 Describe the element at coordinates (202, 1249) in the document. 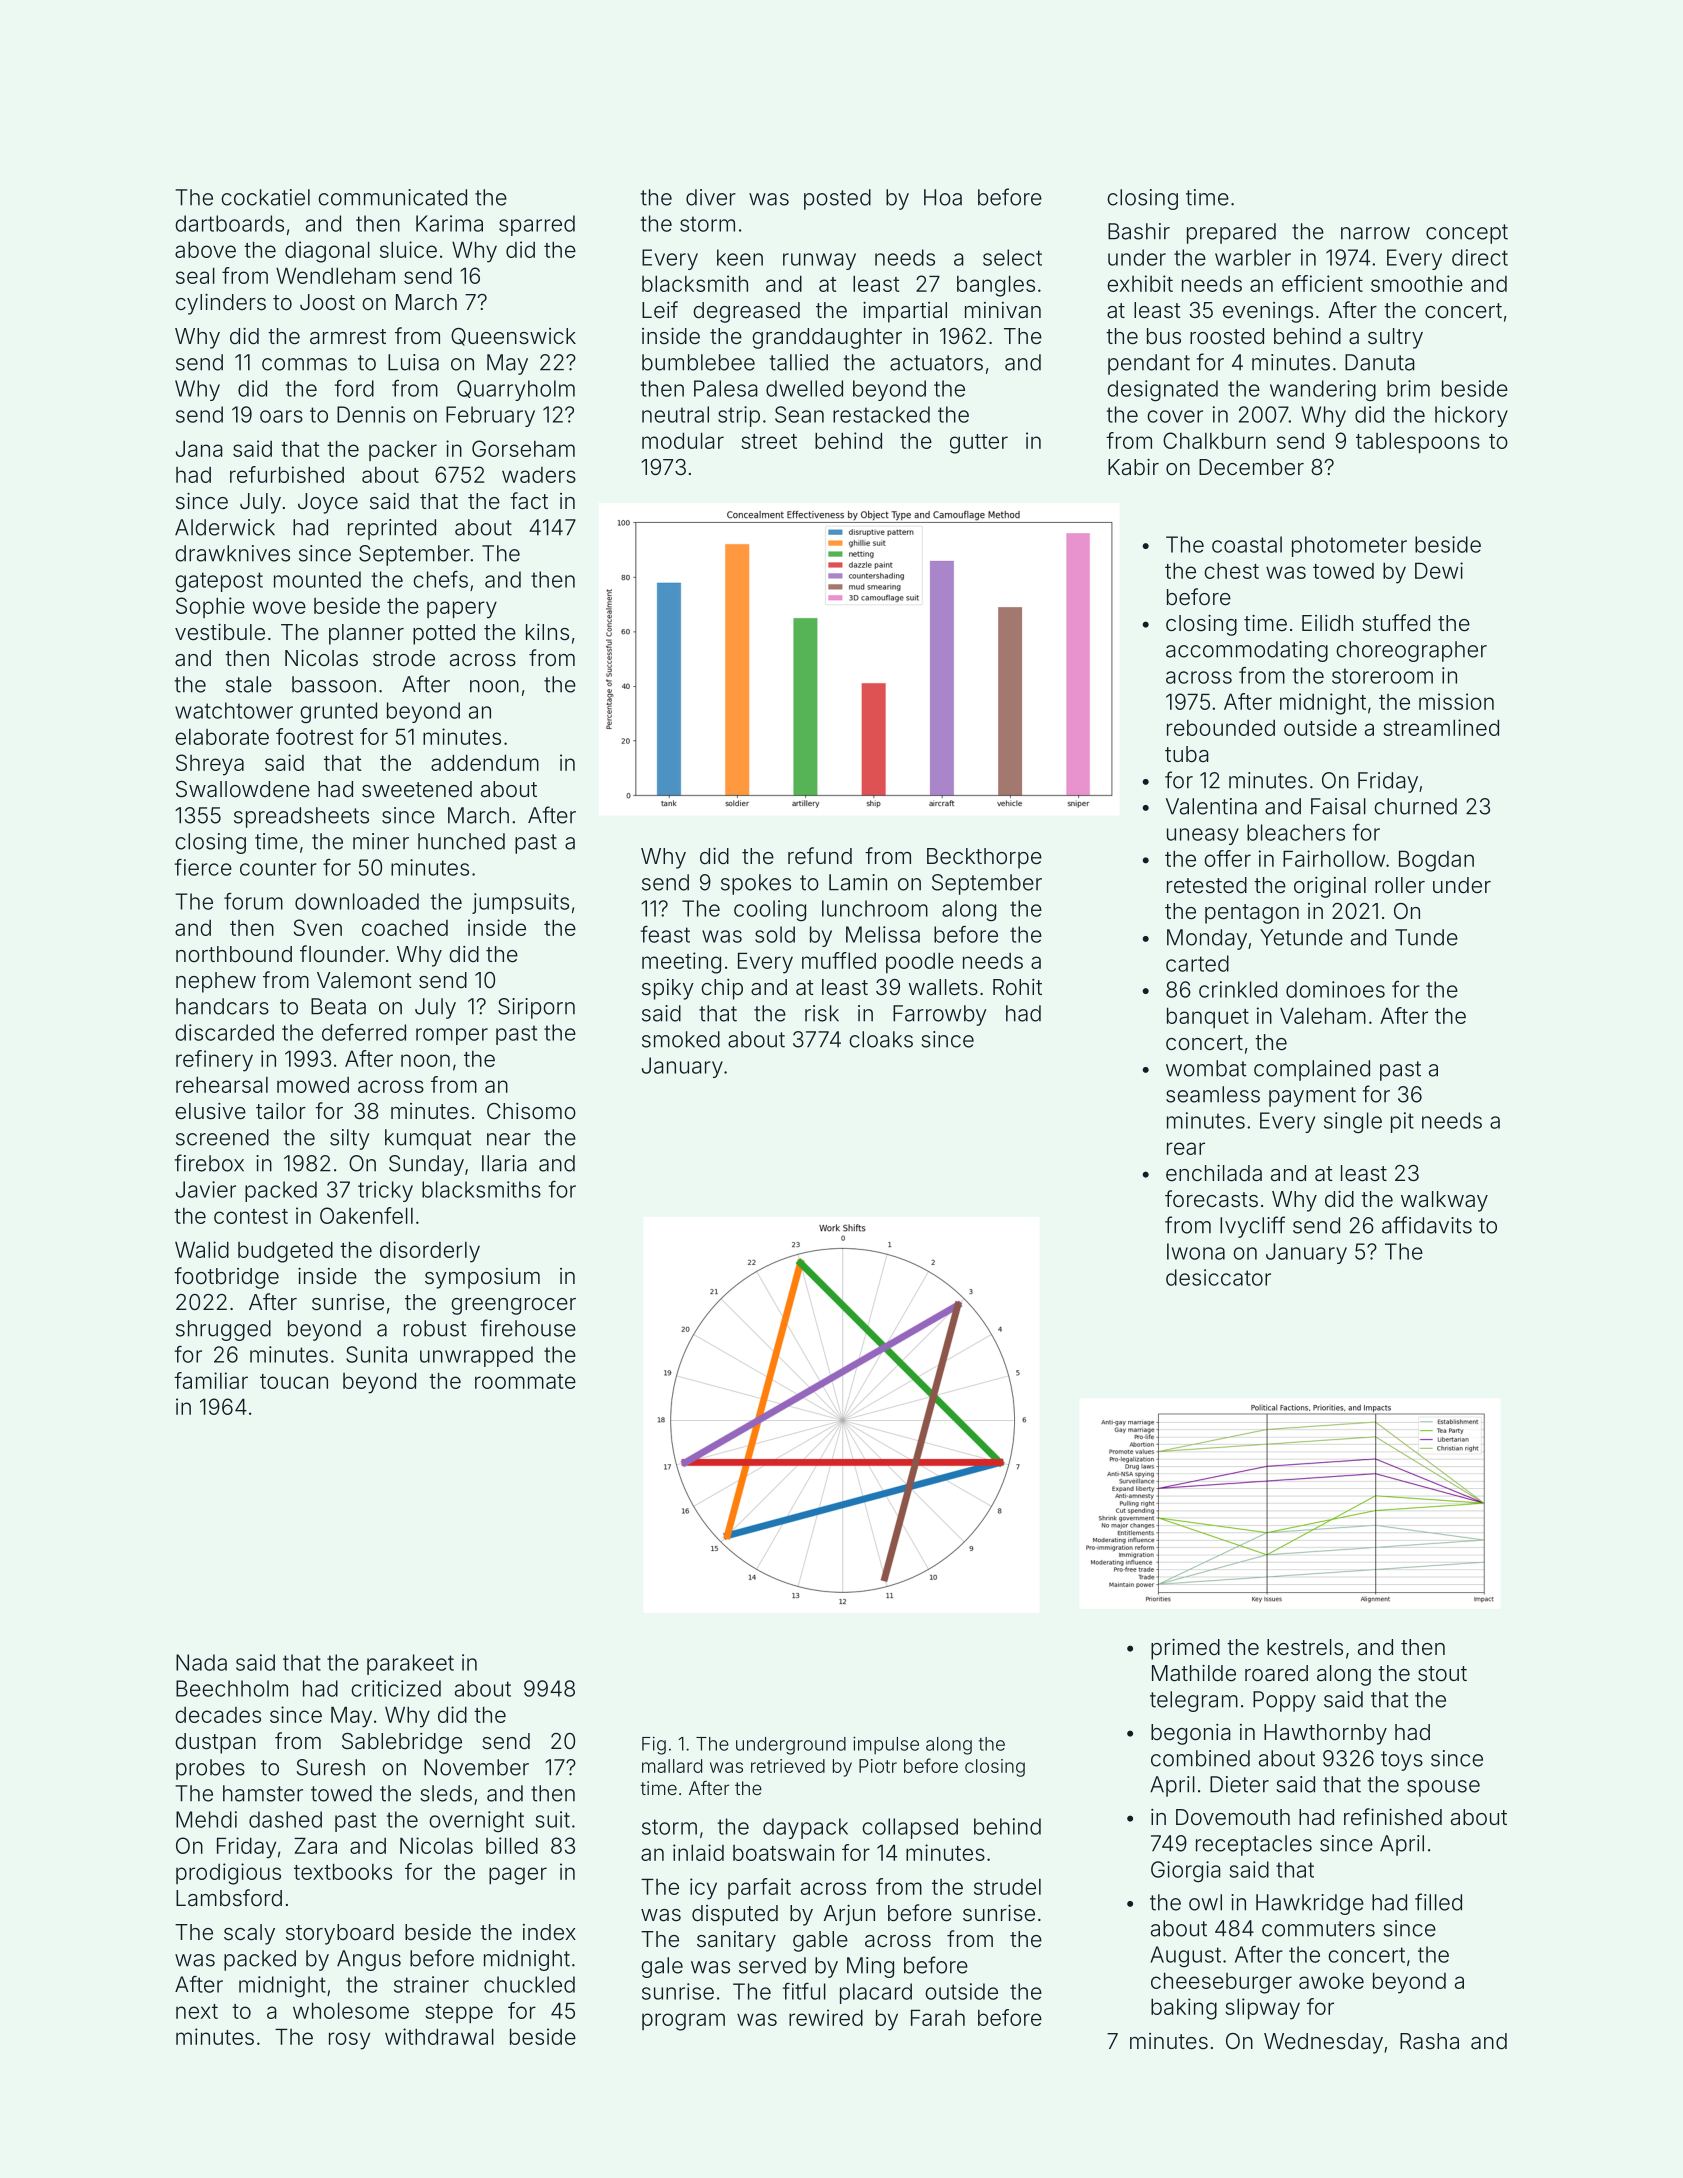

I see `Walid` at that location.
